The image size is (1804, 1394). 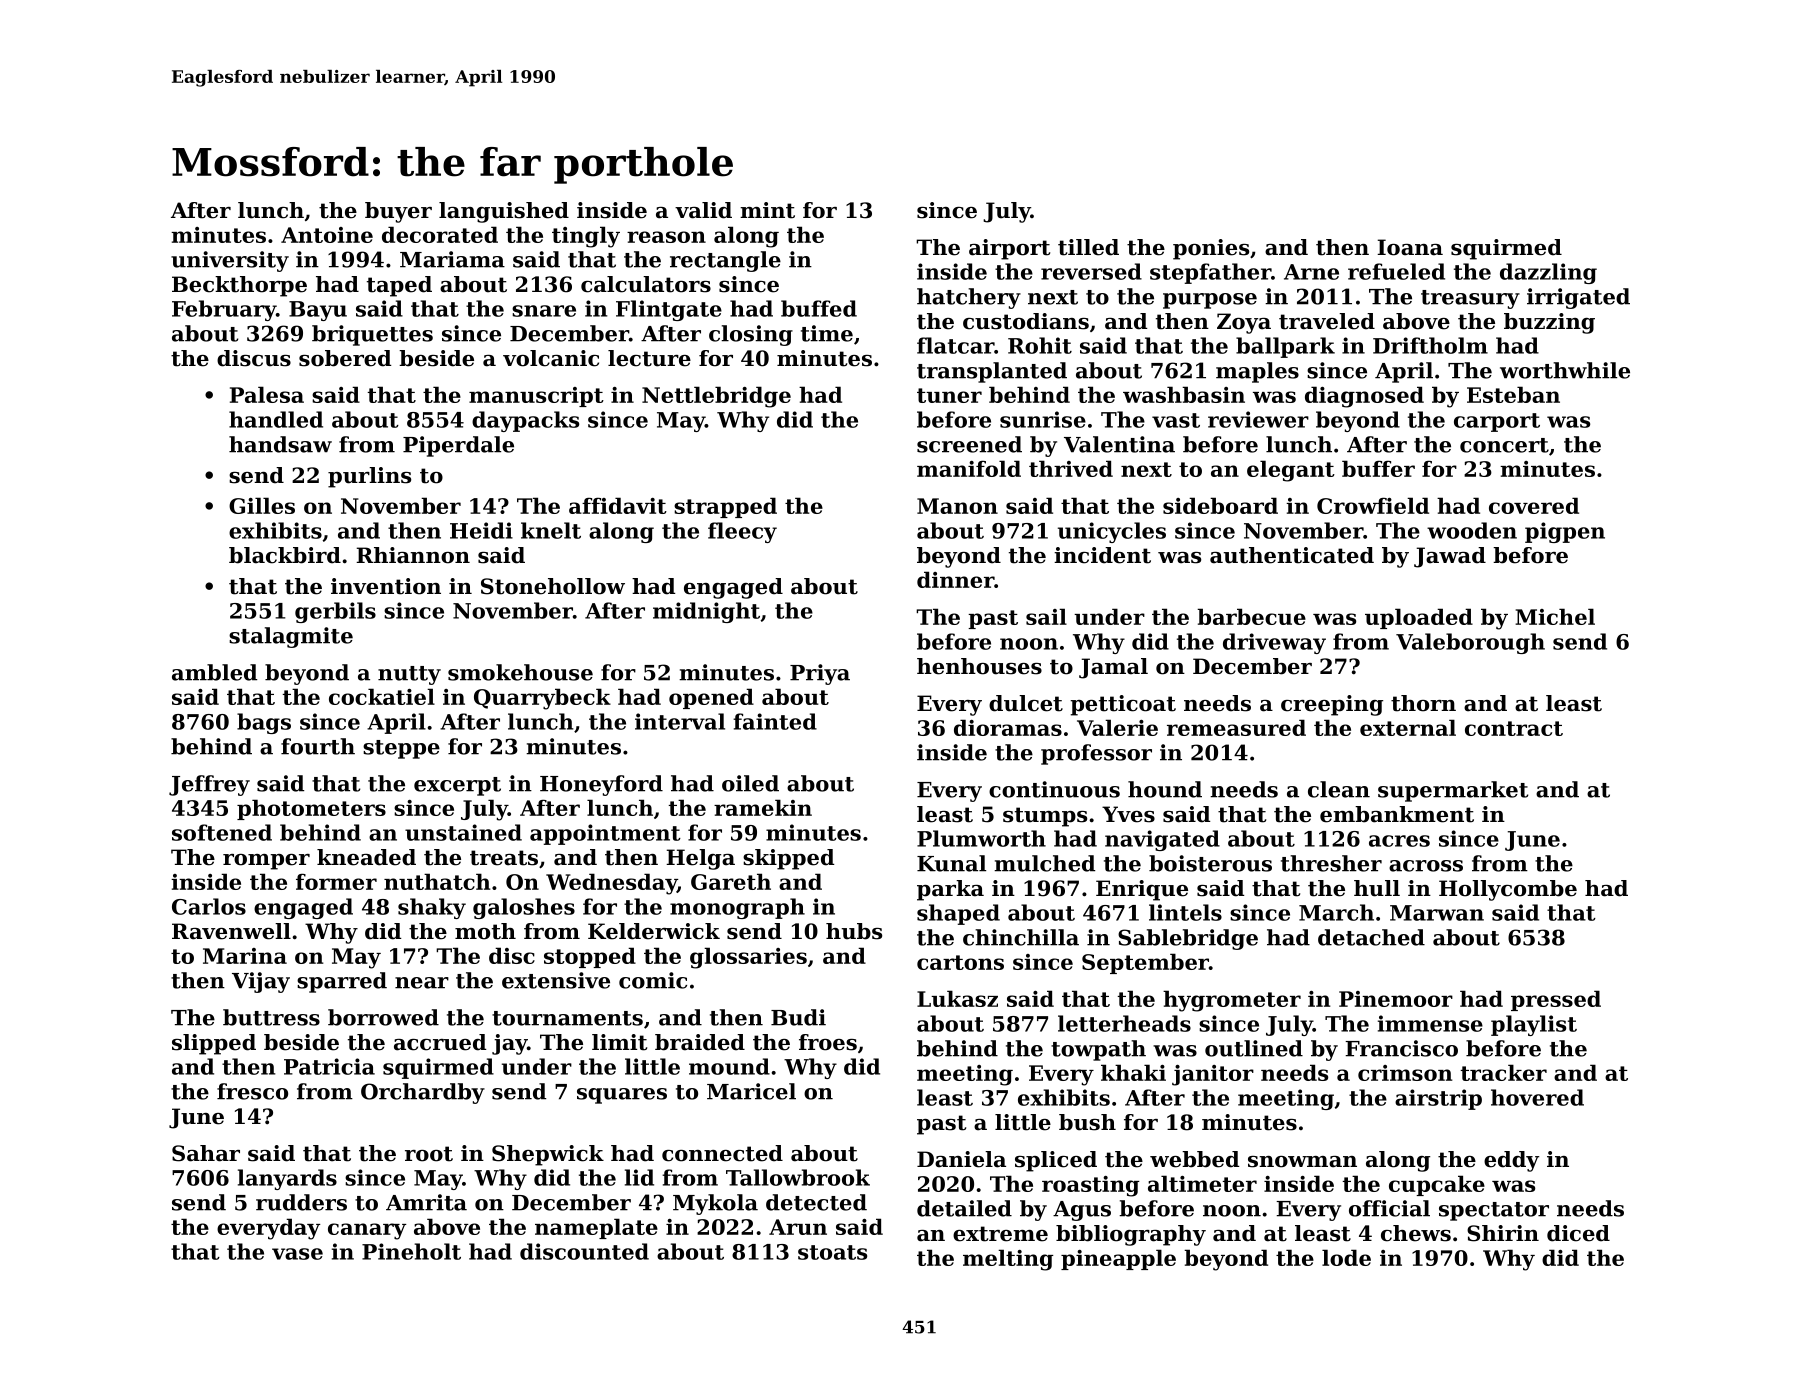 What do you see at coordinates (1254, 1048) in the page?
I see `outlined` at bounding box center [1254, 1048].
